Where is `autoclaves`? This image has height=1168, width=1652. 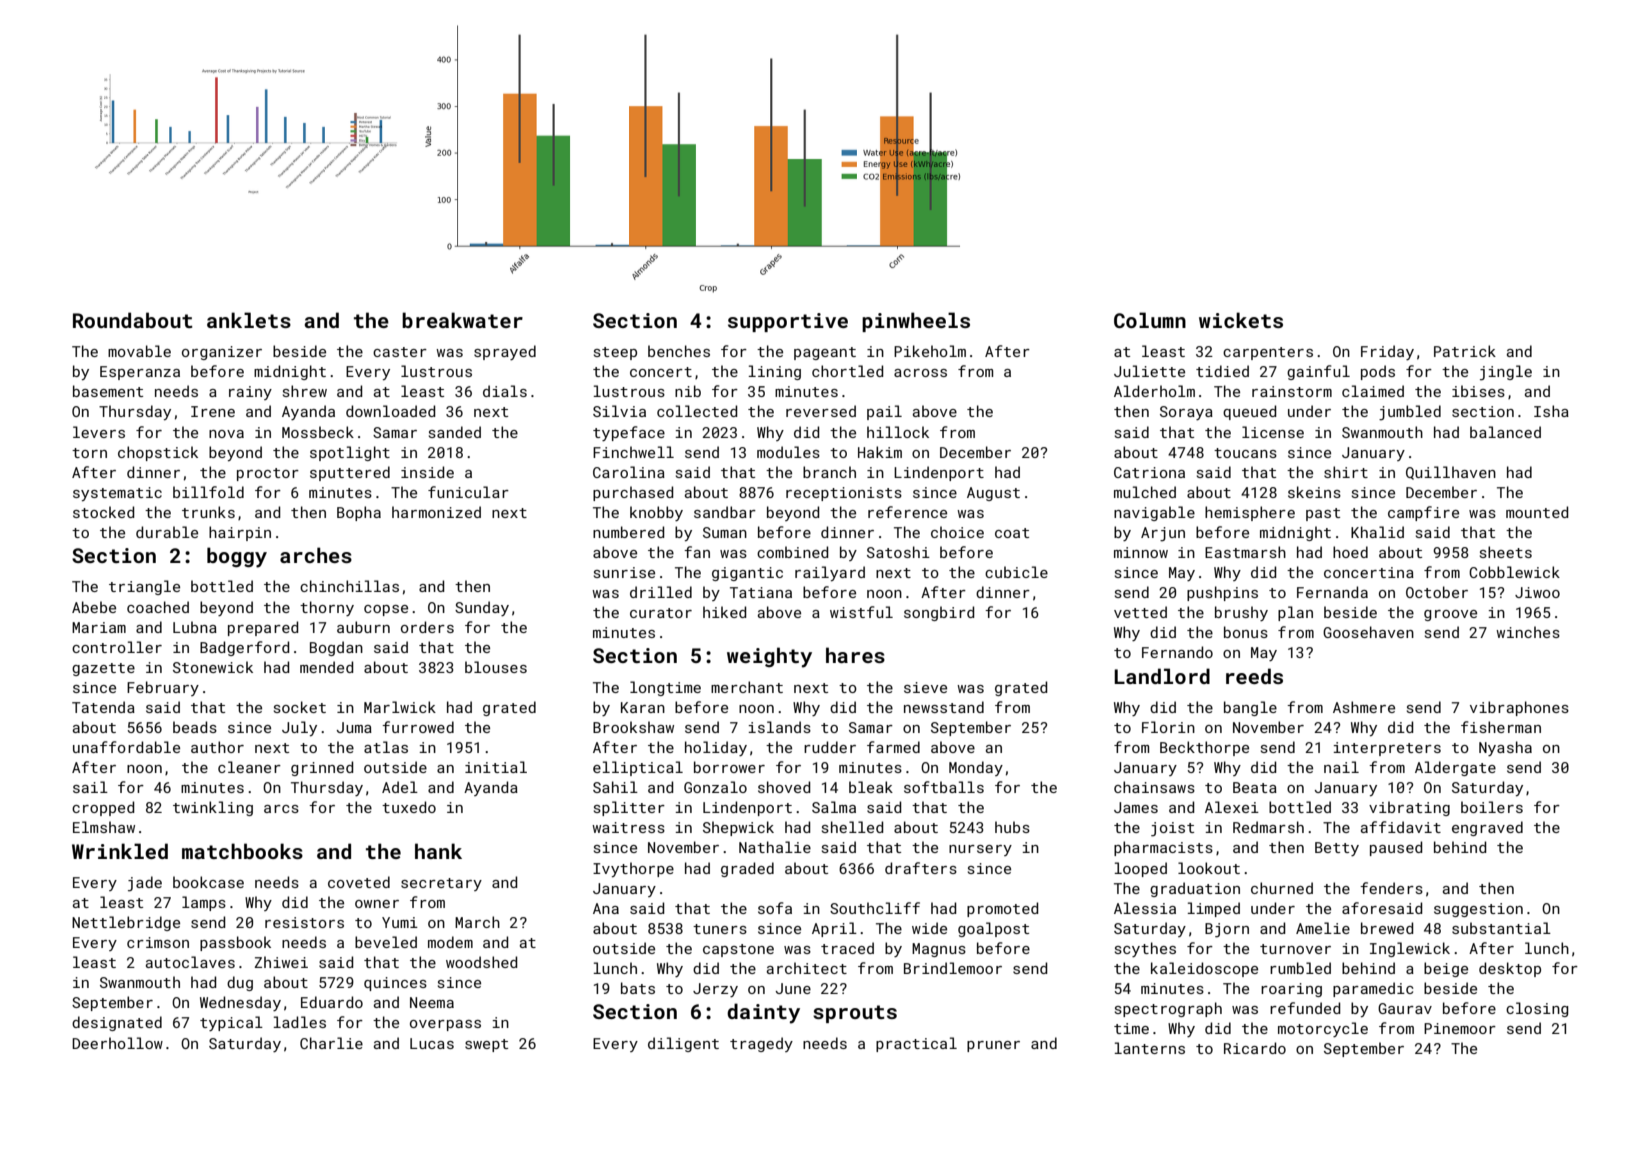
autoclaves is located at coordinates (190, 962).
